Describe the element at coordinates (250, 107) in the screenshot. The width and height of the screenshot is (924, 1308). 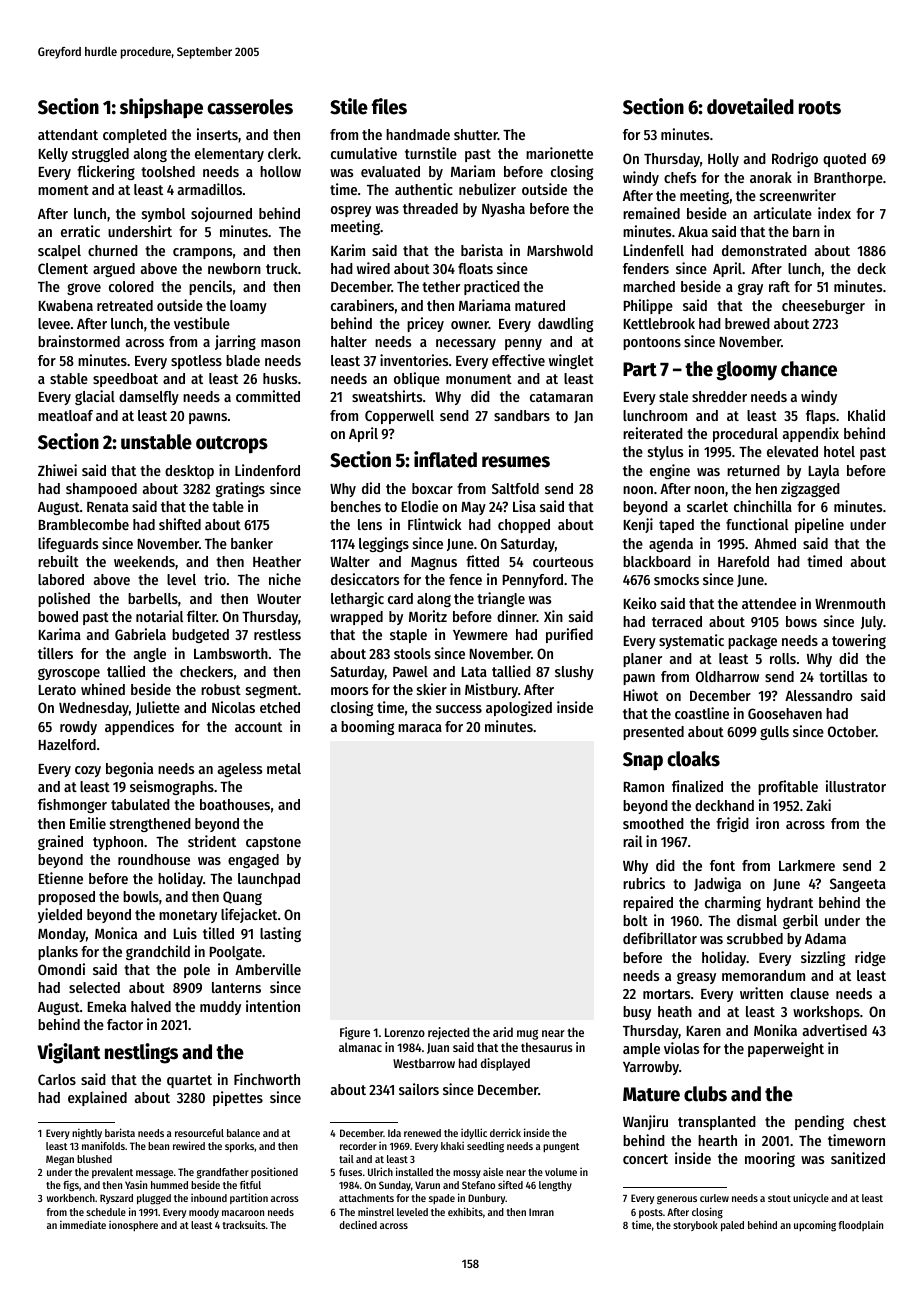
I see `casseroles` at that location.
